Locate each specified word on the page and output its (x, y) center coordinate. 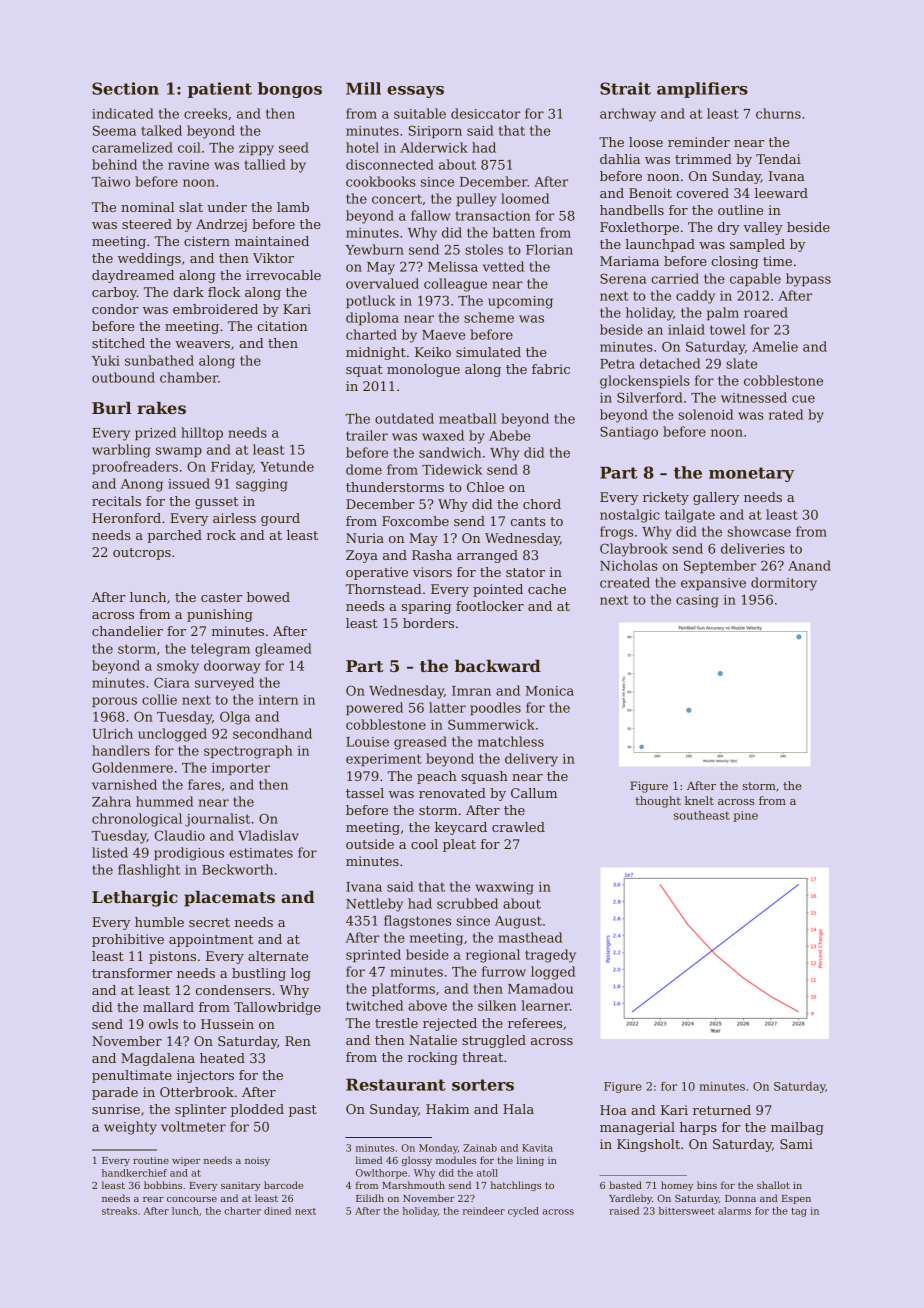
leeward (781, 193)
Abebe (509, 435)
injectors (205, 1076)
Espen (796, 1199)
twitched (374, 1005)
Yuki (106, 360)
